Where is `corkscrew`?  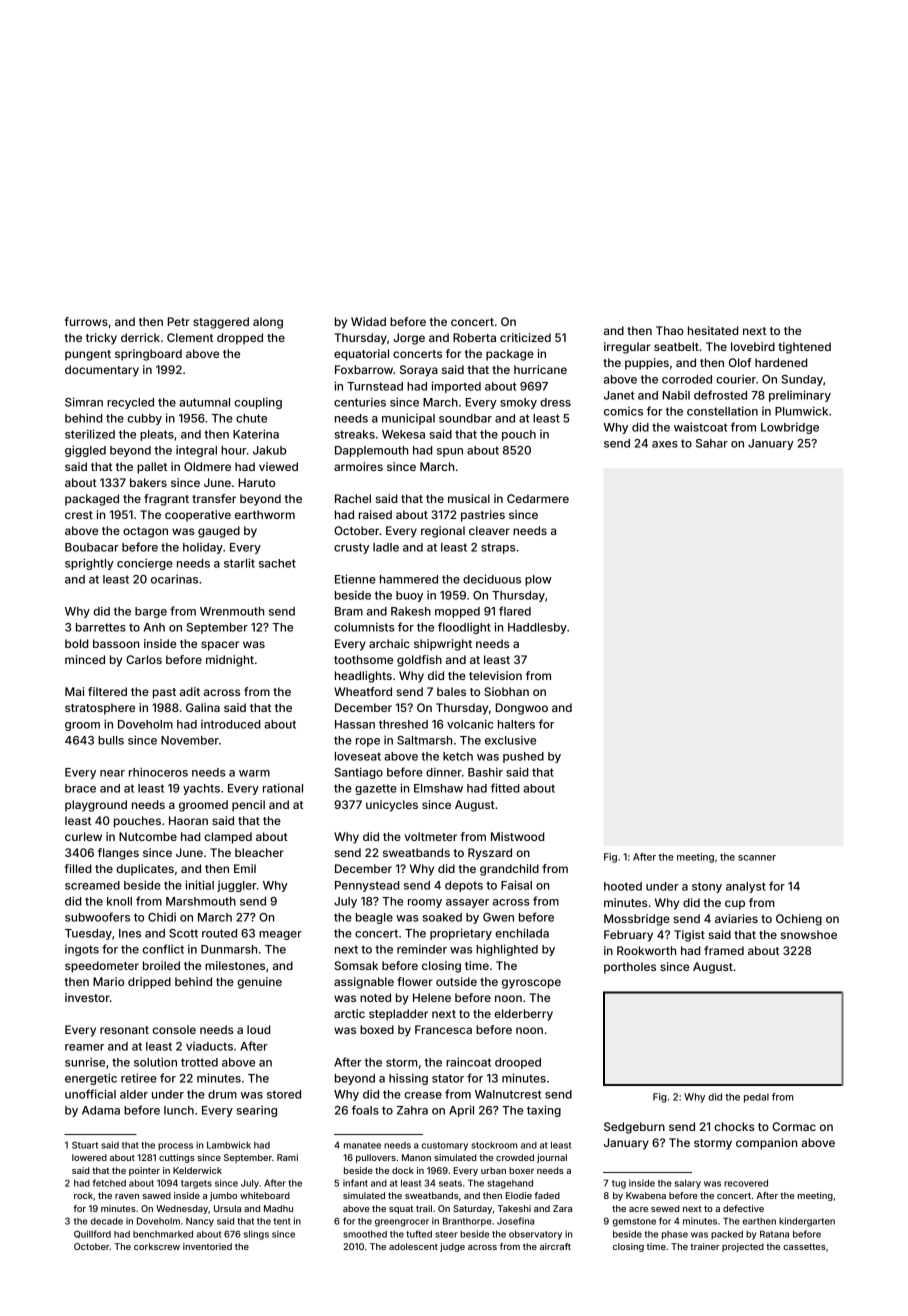
corkscrew is located at coordinates (157, 1246).
